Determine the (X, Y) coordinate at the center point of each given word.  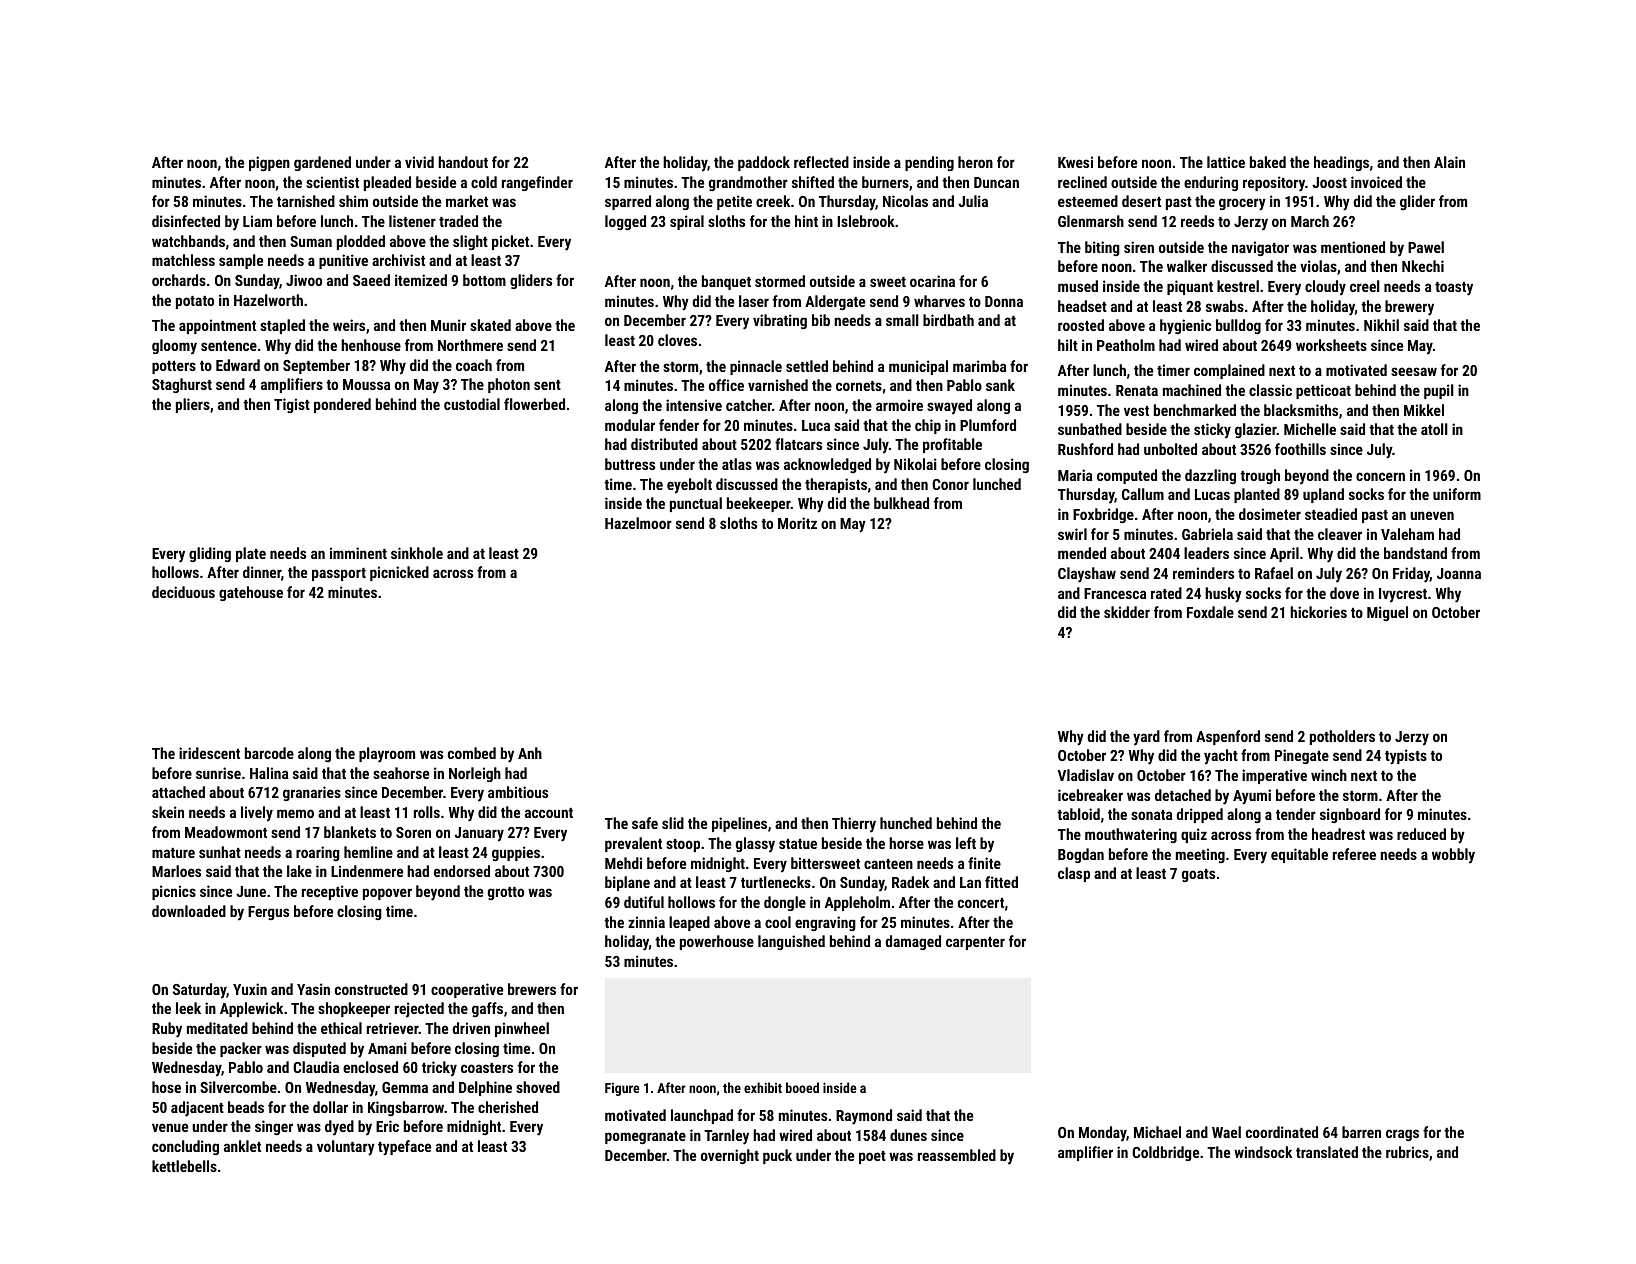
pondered (342, 405)
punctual (696, 504)
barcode (269, 753)
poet (872, 1157)
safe (645, 823)
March (1310, 221)
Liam (257, 221)
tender (1296, 814)
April (1284, 554)
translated (1327, 1152)
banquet (726, 282)
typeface (404, 1148)
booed (802, 1087)
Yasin (313, 989)
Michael (1157, 1132)
